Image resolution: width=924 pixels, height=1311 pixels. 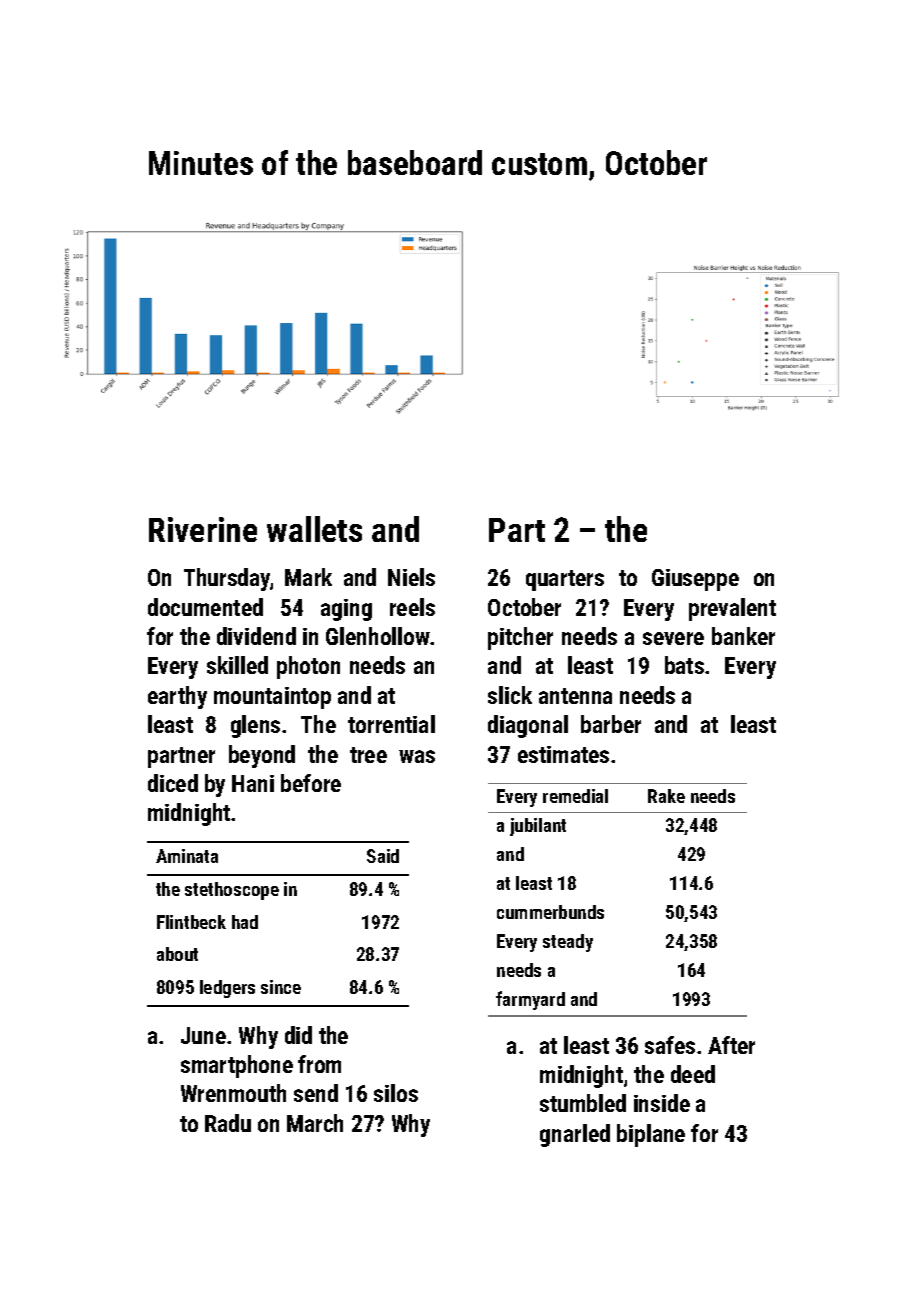 I want to click on silos, so click(x=396, y=1093).
